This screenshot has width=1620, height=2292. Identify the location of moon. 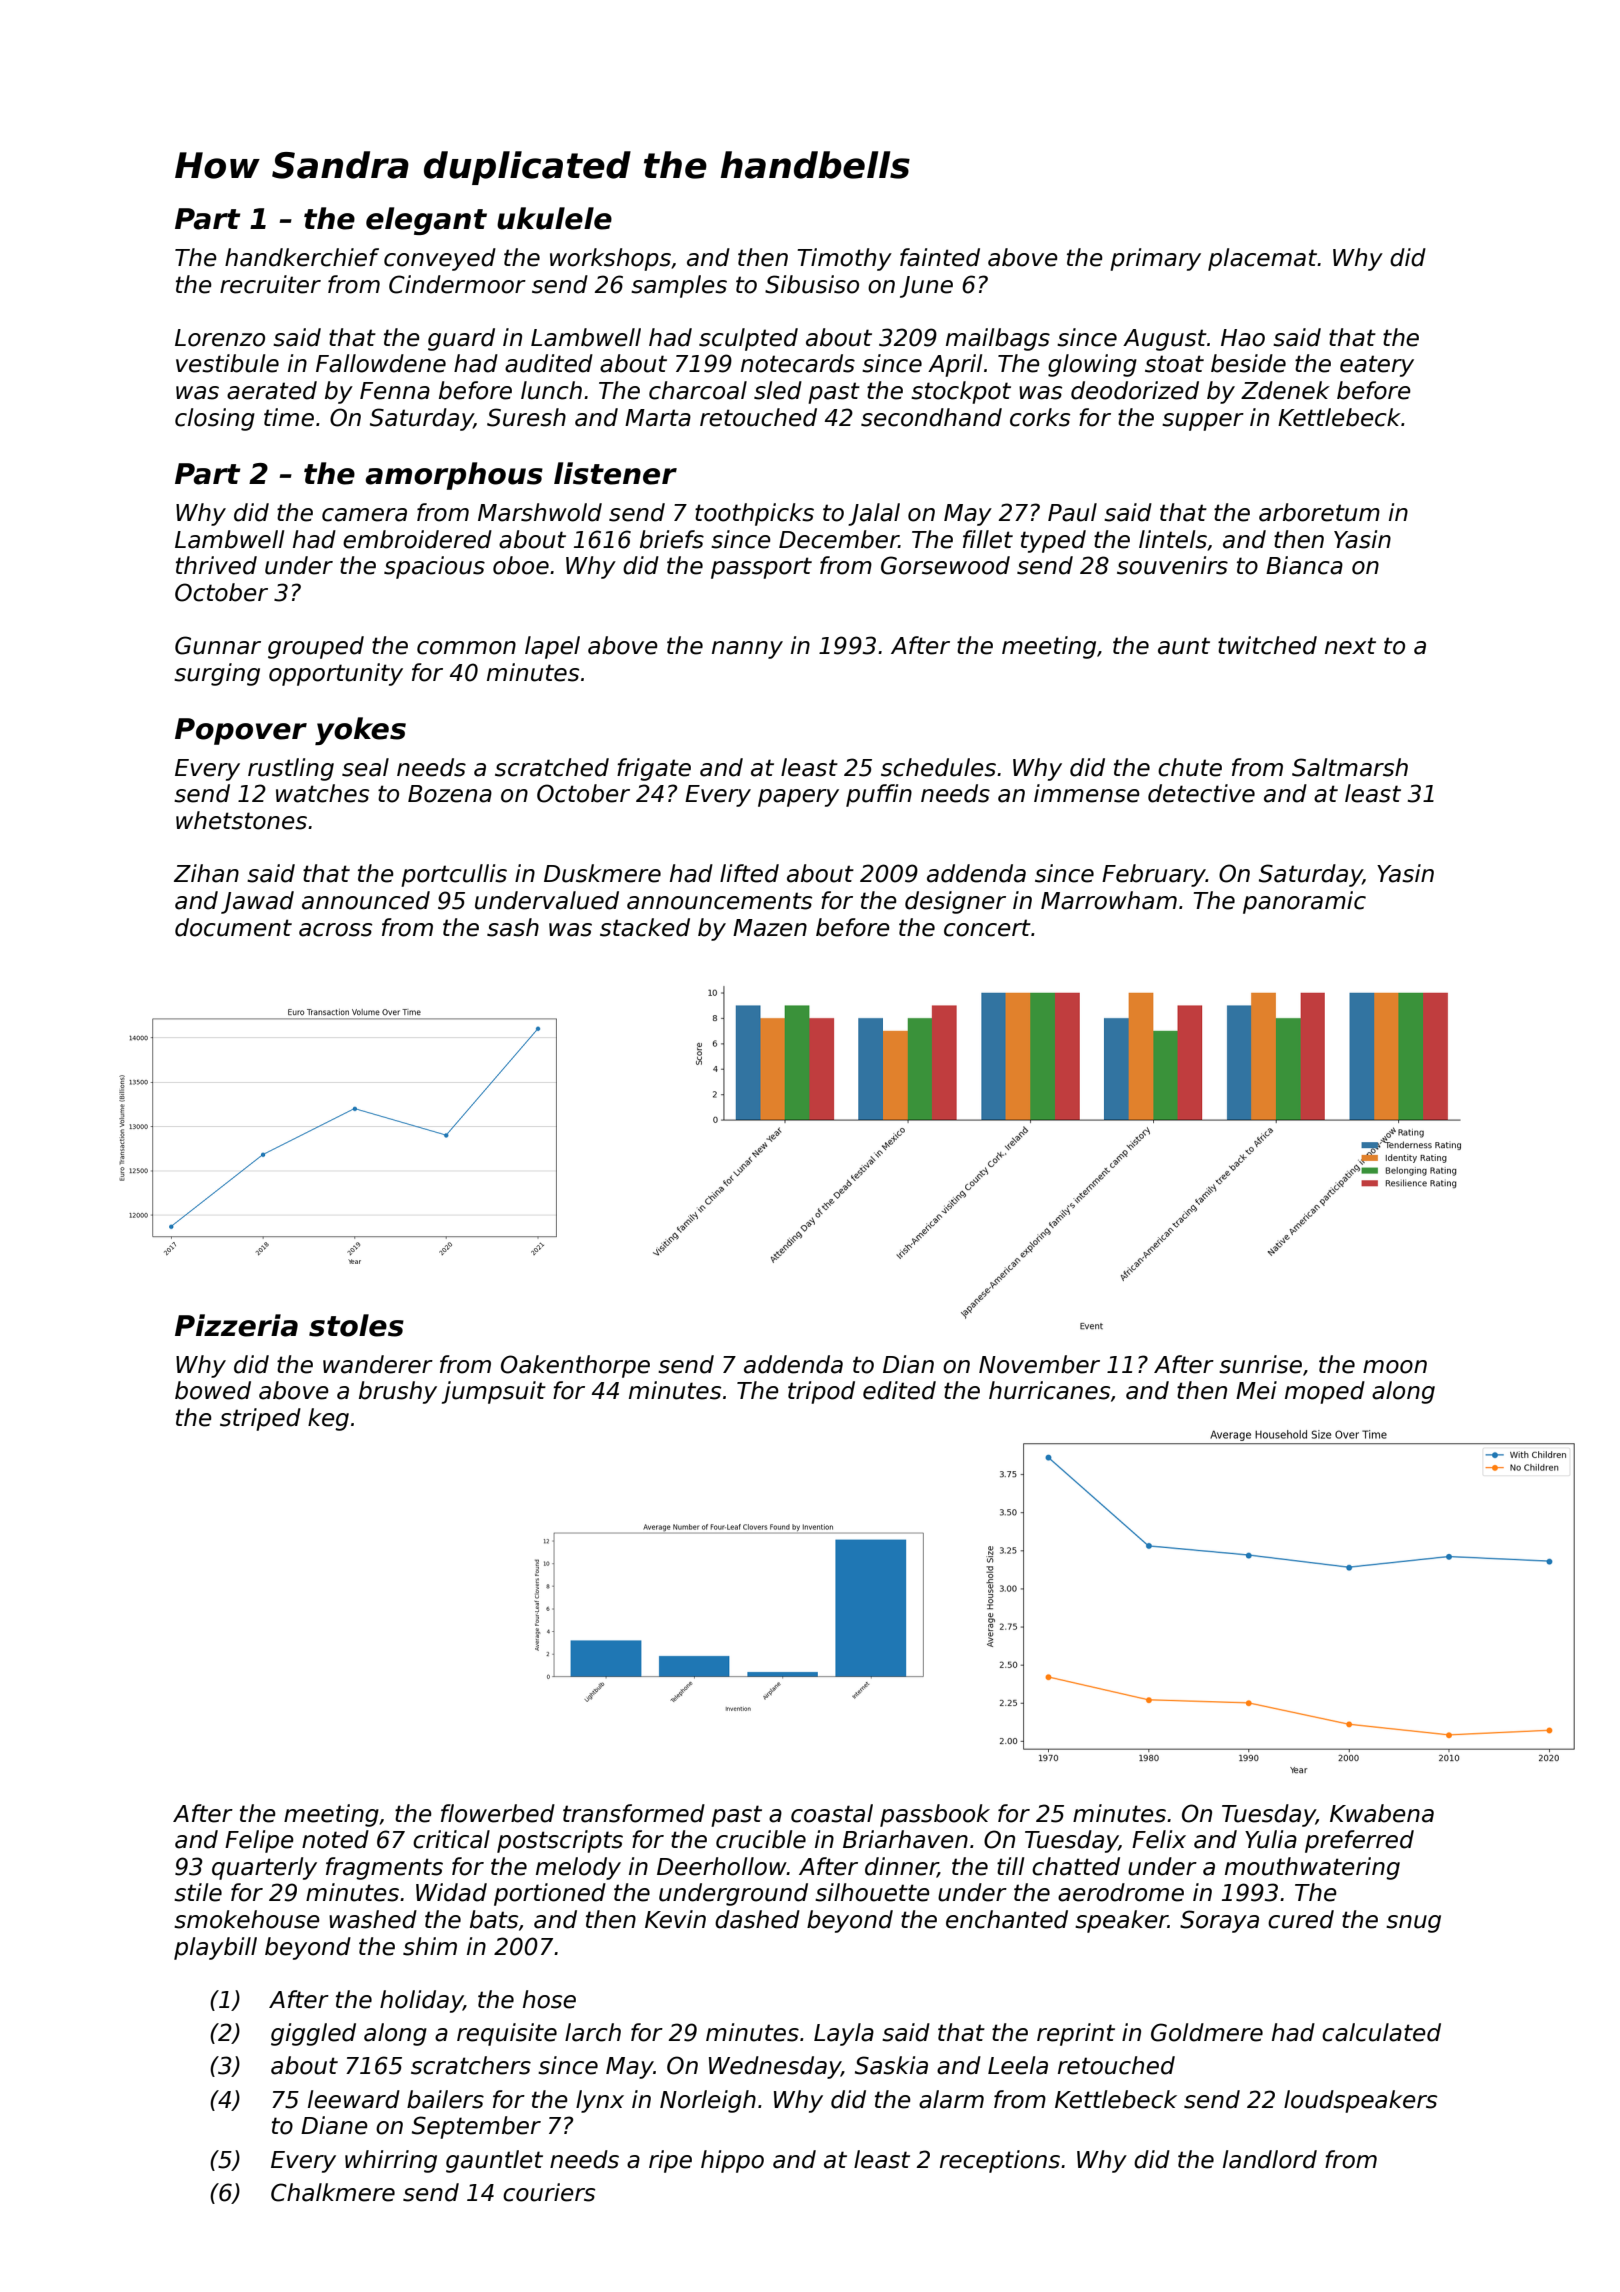
(1395, 1367).
